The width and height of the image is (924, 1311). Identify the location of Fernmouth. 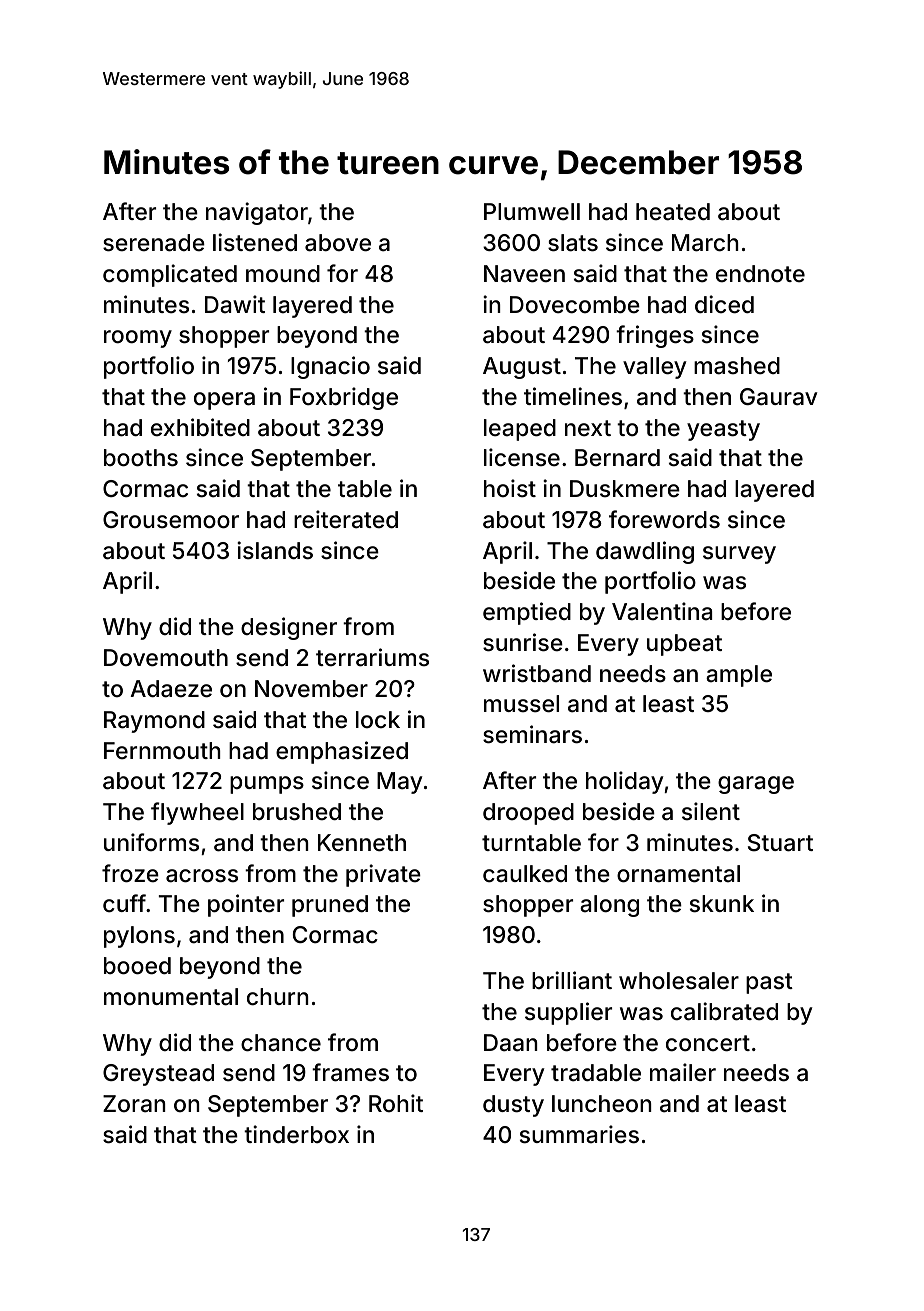
(162, 751).
